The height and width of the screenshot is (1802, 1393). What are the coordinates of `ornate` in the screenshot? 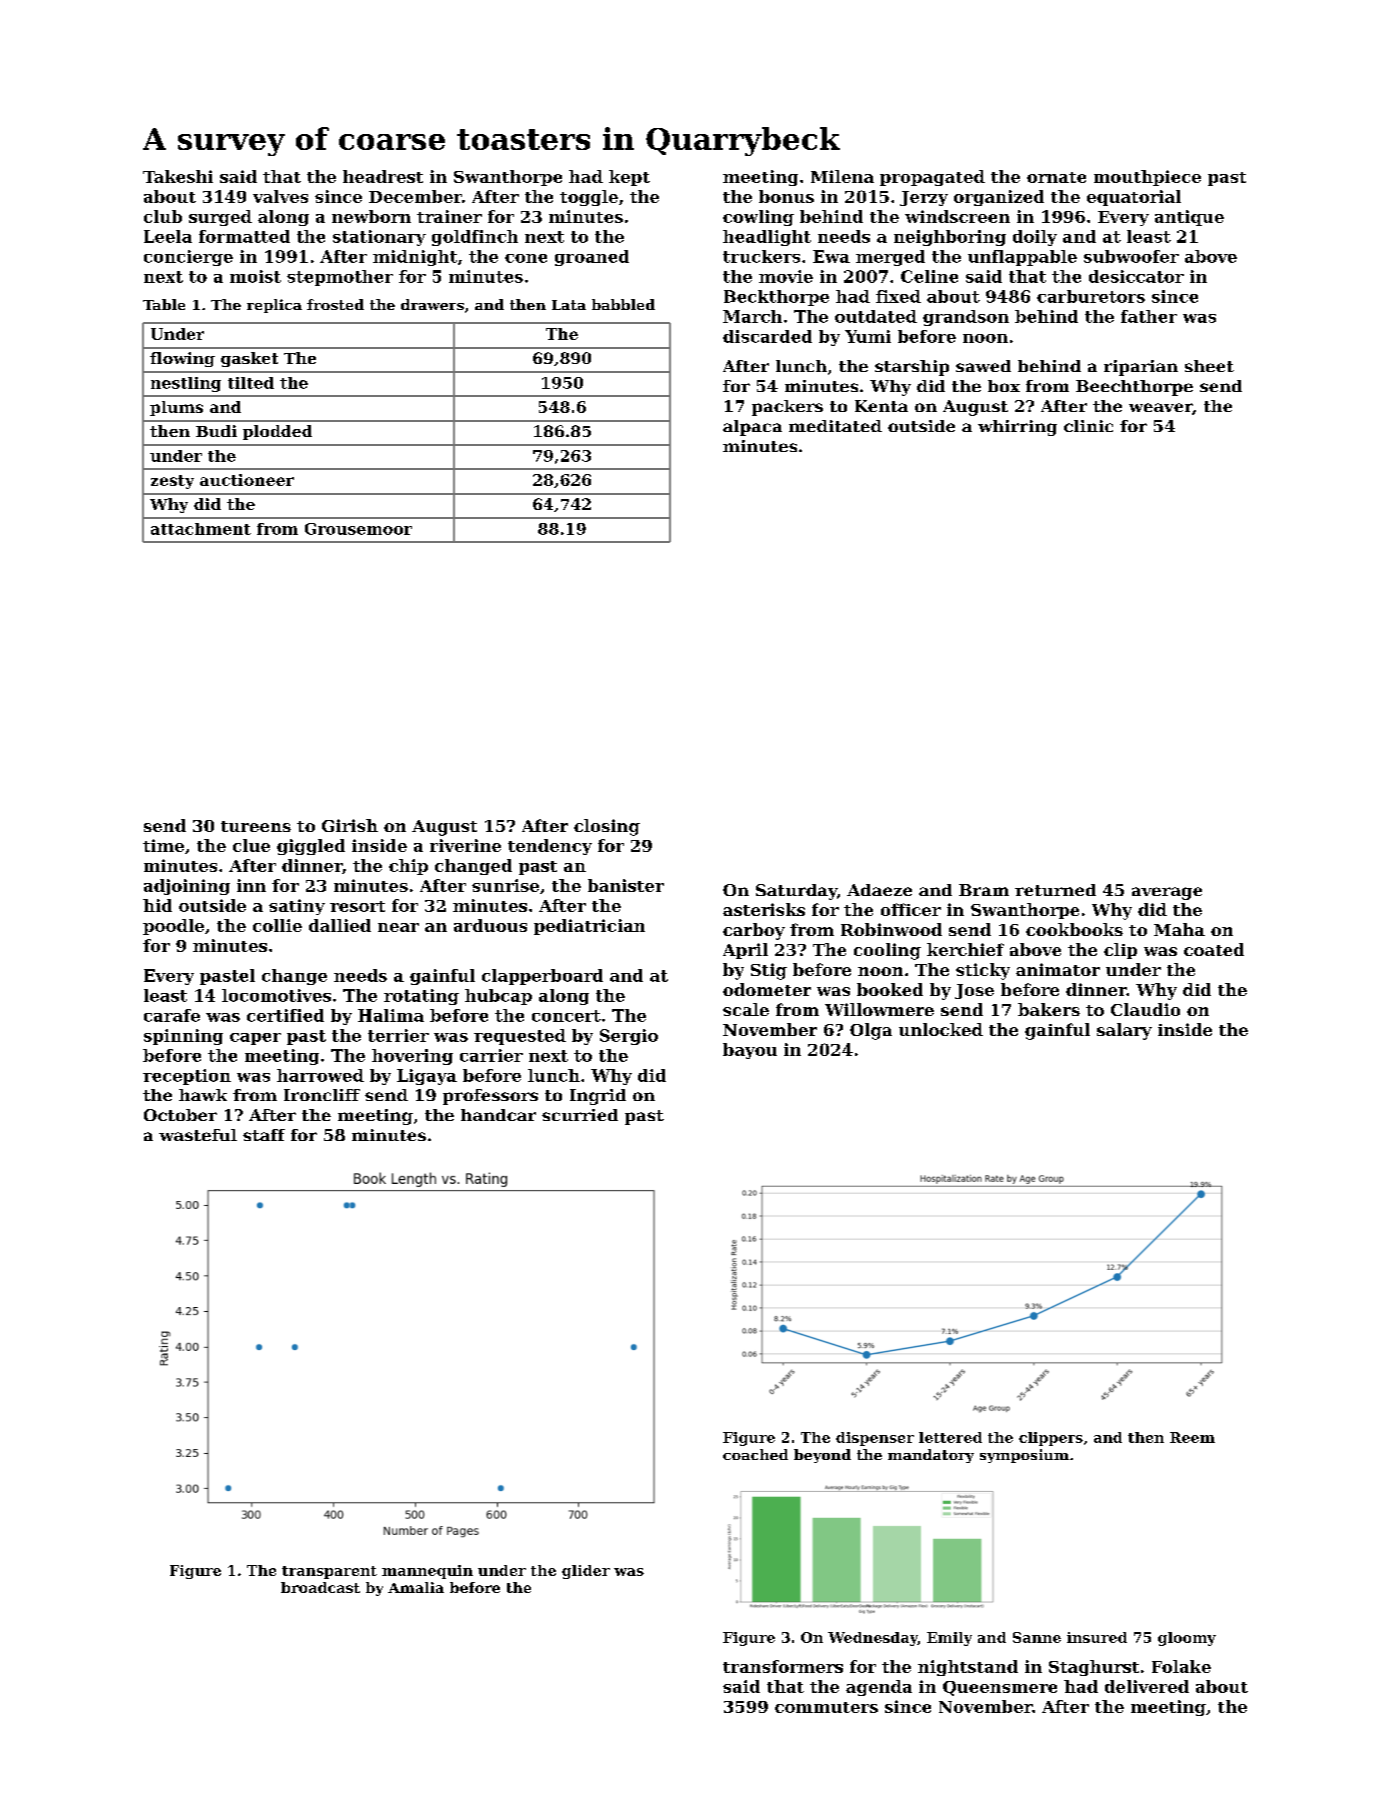 It's located at (1056, 177).
